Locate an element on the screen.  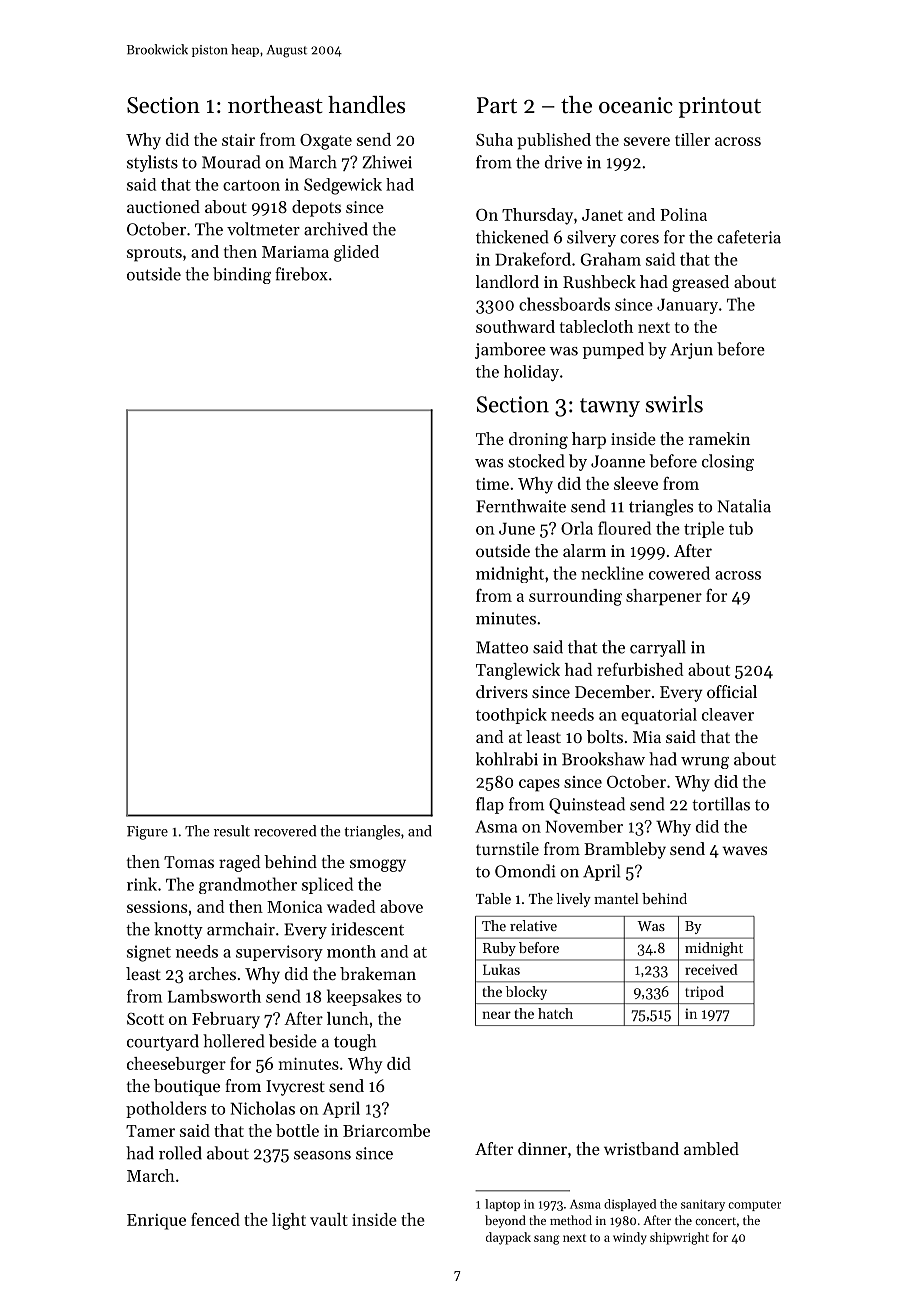
Matteo is located at coordinates (502, 647).
